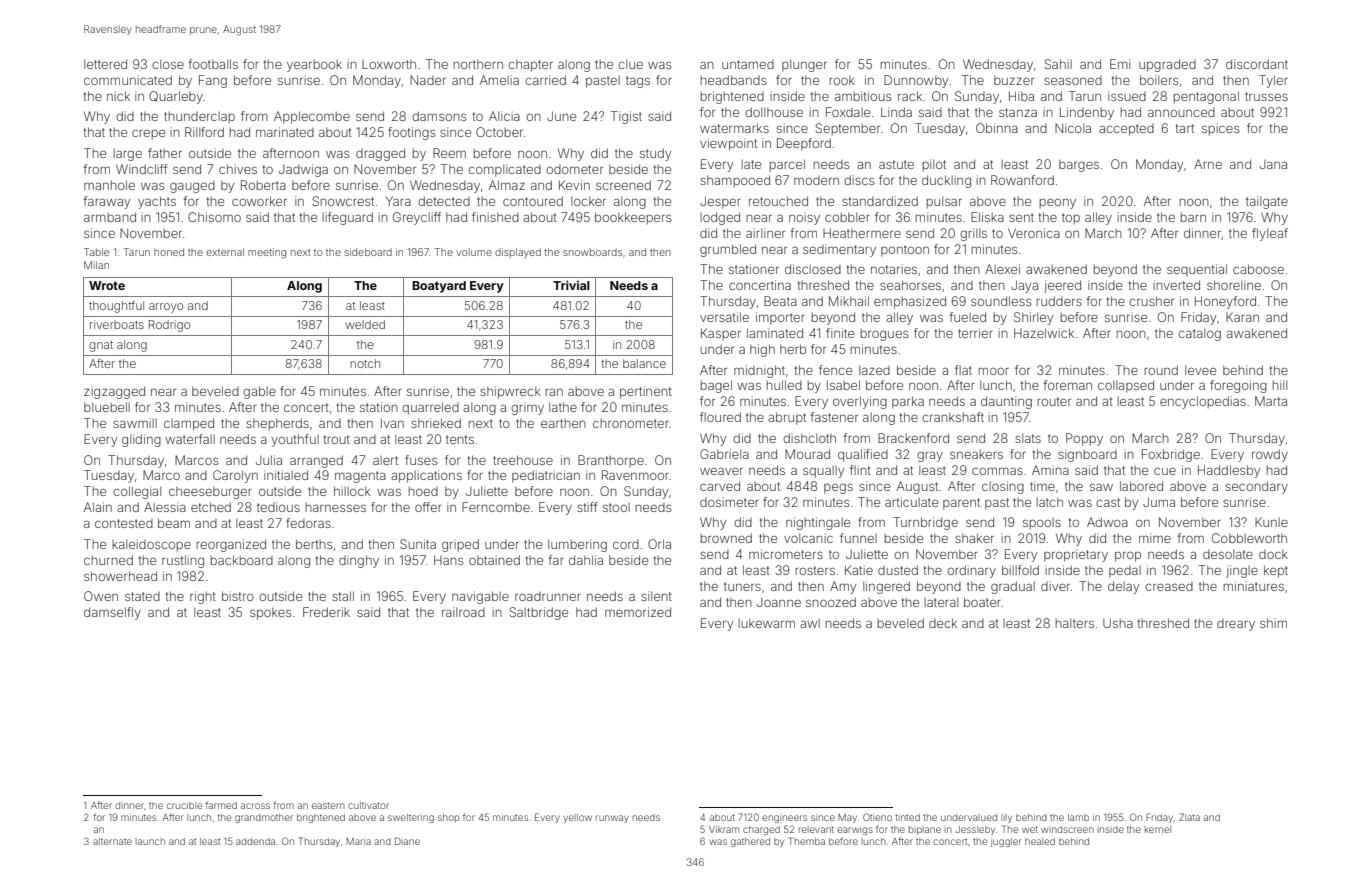 This screenshot has height=887, width=1372. What do you see at coordinates (1242, 317) in the screenshot?
I see `Karan` at bounding box center [1242, 317].
